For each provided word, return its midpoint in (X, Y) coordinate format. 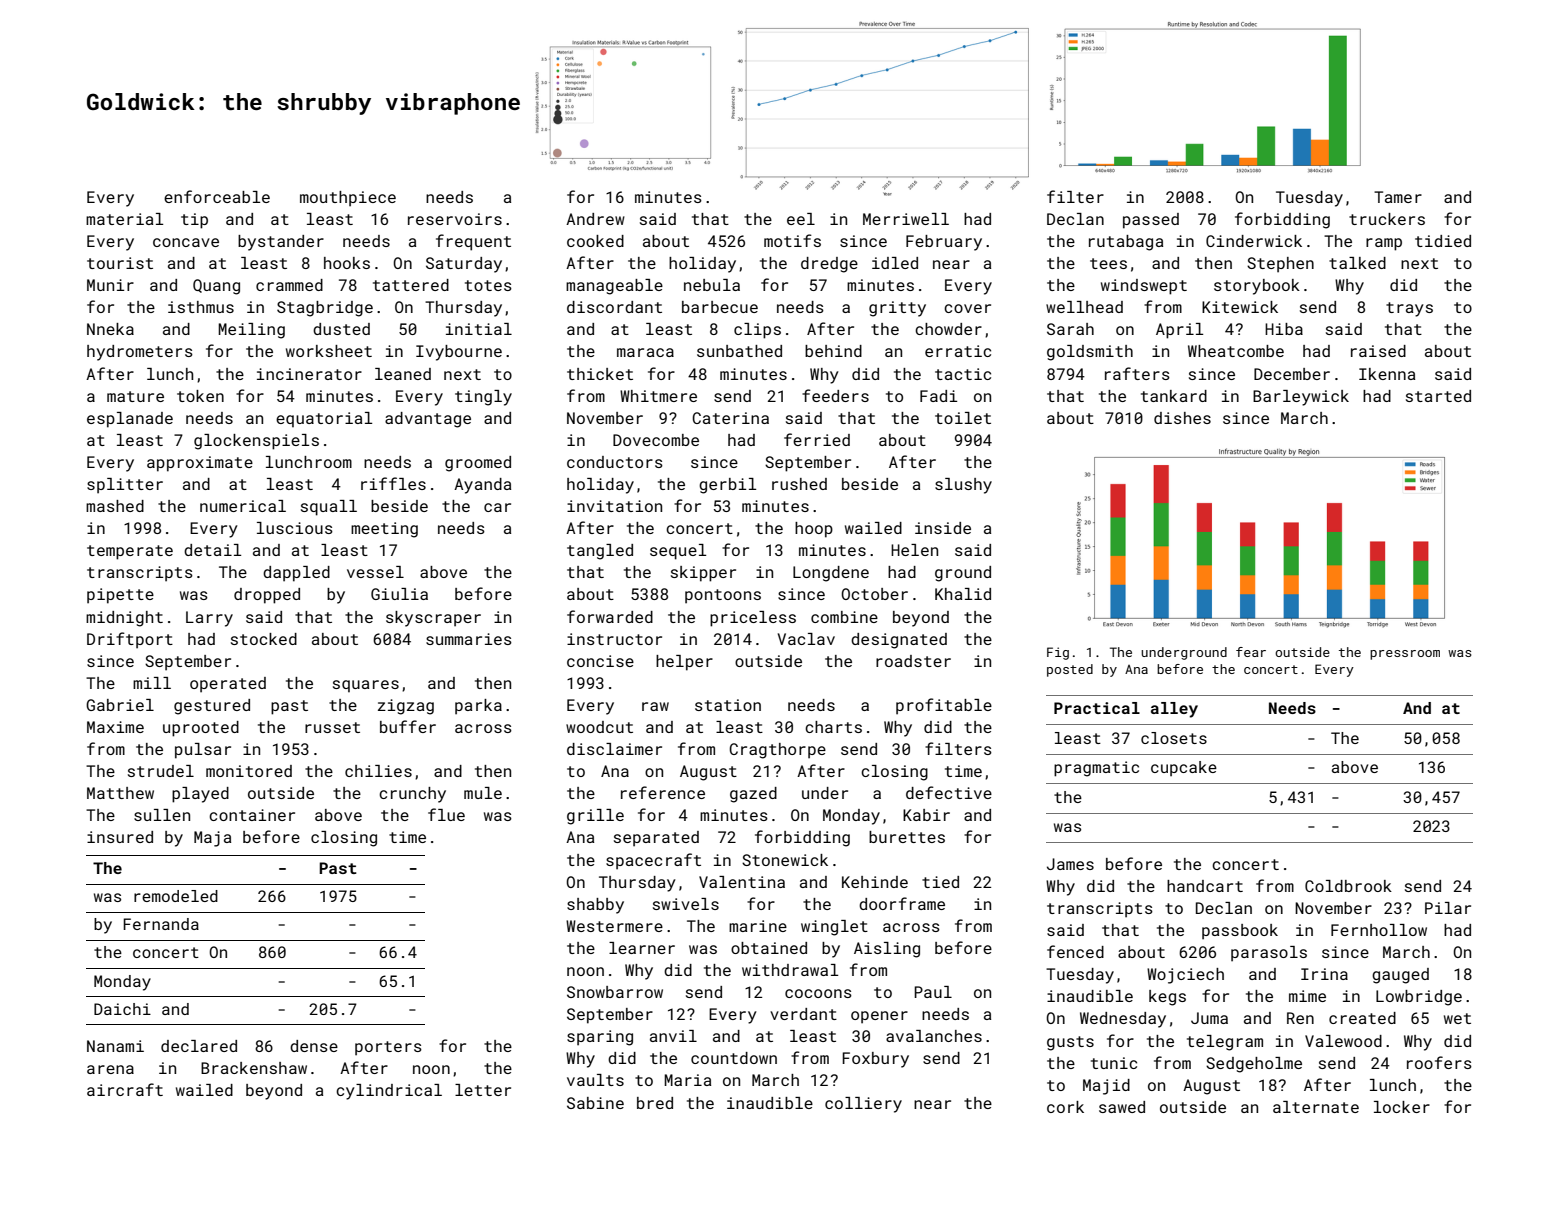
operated (228, 685)
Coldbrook (1348, 886)
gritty (897, 309)
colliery (863, 1105)
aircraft (125, 1089)
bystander (281, 243)
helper (684, 663)
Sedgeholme (1254, 1065)
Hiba (1284, 329)
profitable (944, 706)
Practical (1097, 708)
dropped (267, 596)
